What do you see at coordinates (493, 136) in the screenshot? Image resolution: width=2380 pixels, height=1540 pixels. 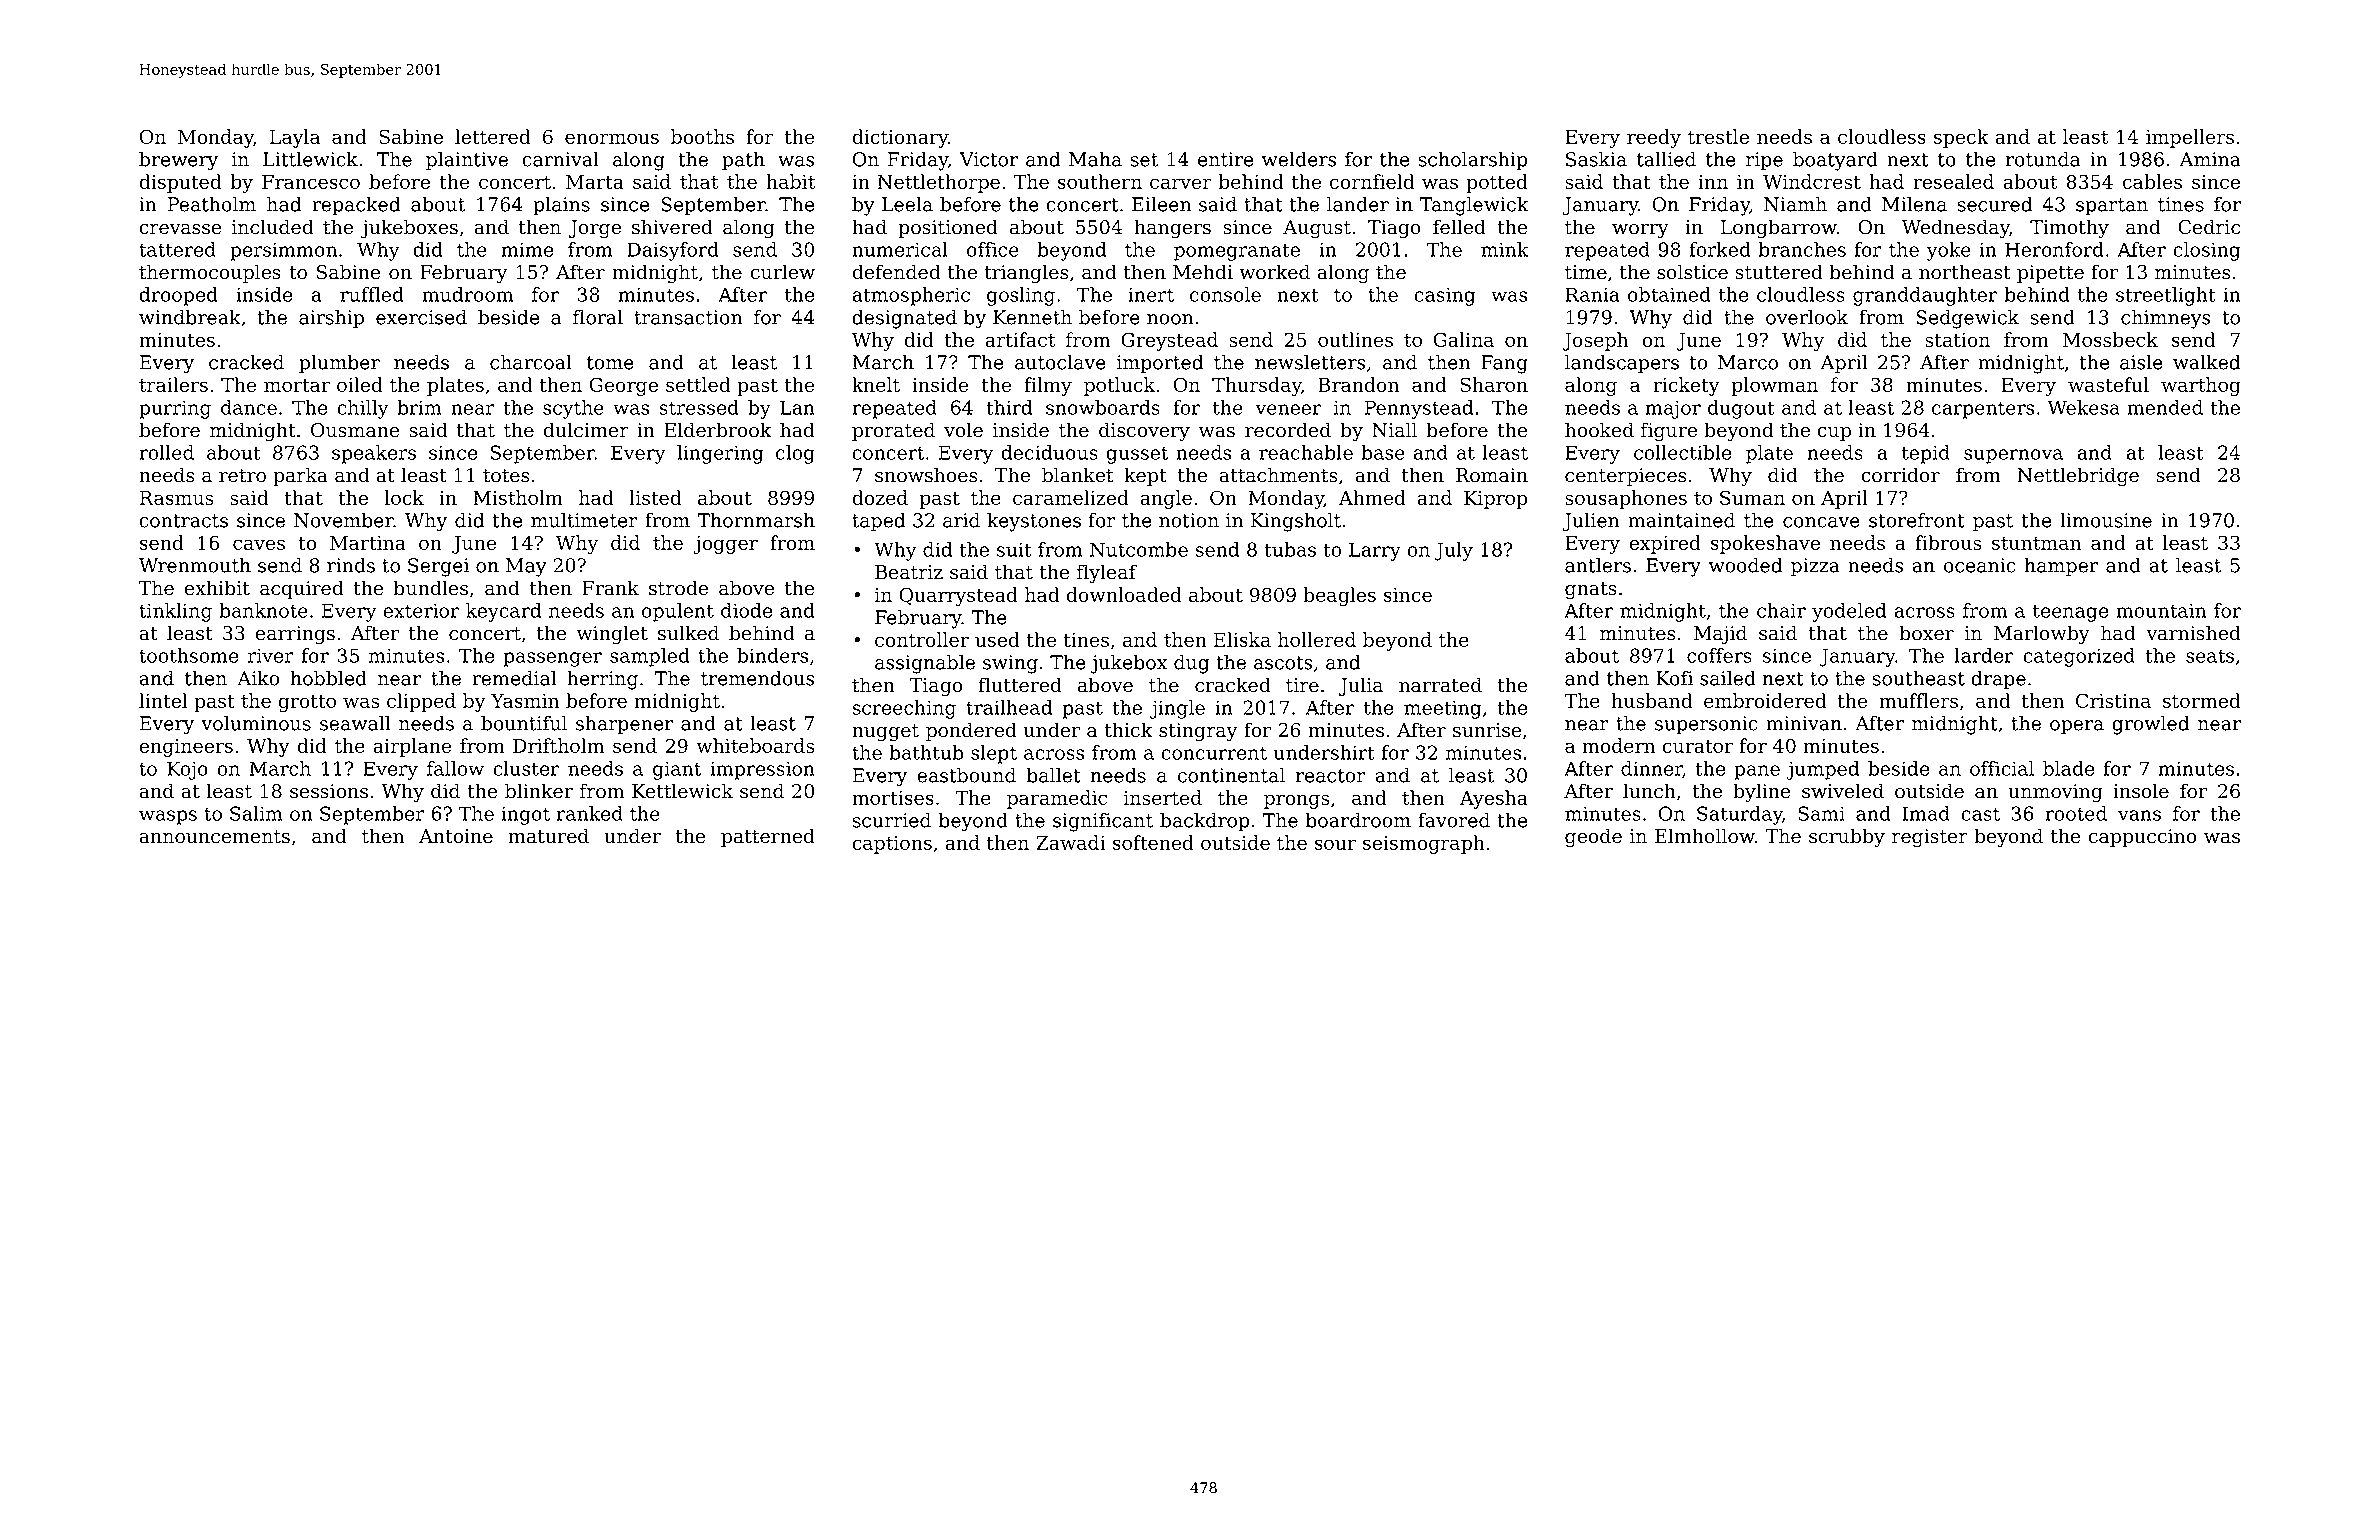 I see `lettered` at bounding box center [493, 136].
